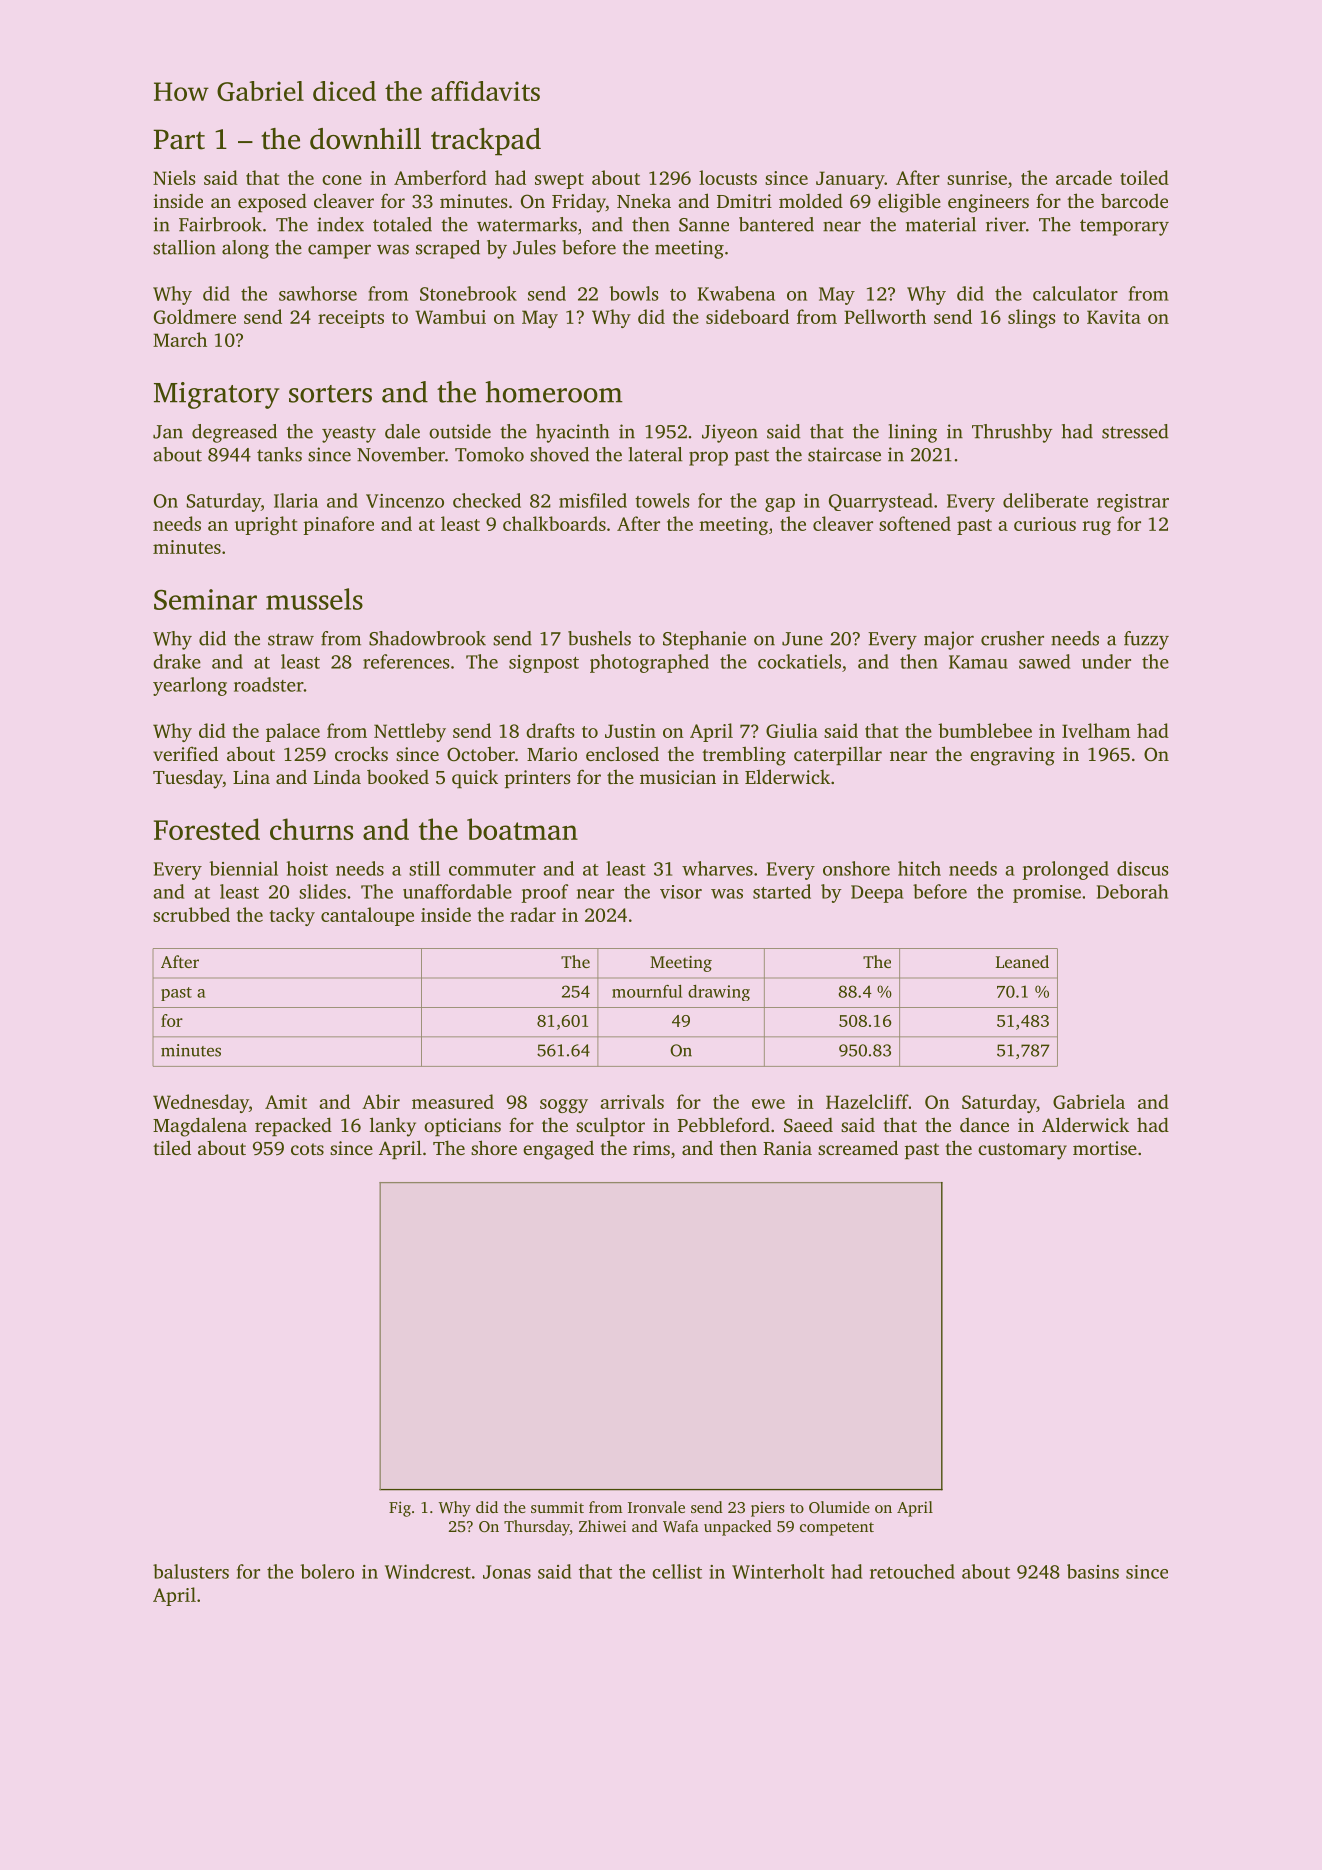 This screenshot has height=1870, width=1322. Describe the element at coordinates (768, 1104) in the screenshot. I see `ewe` at that location.
